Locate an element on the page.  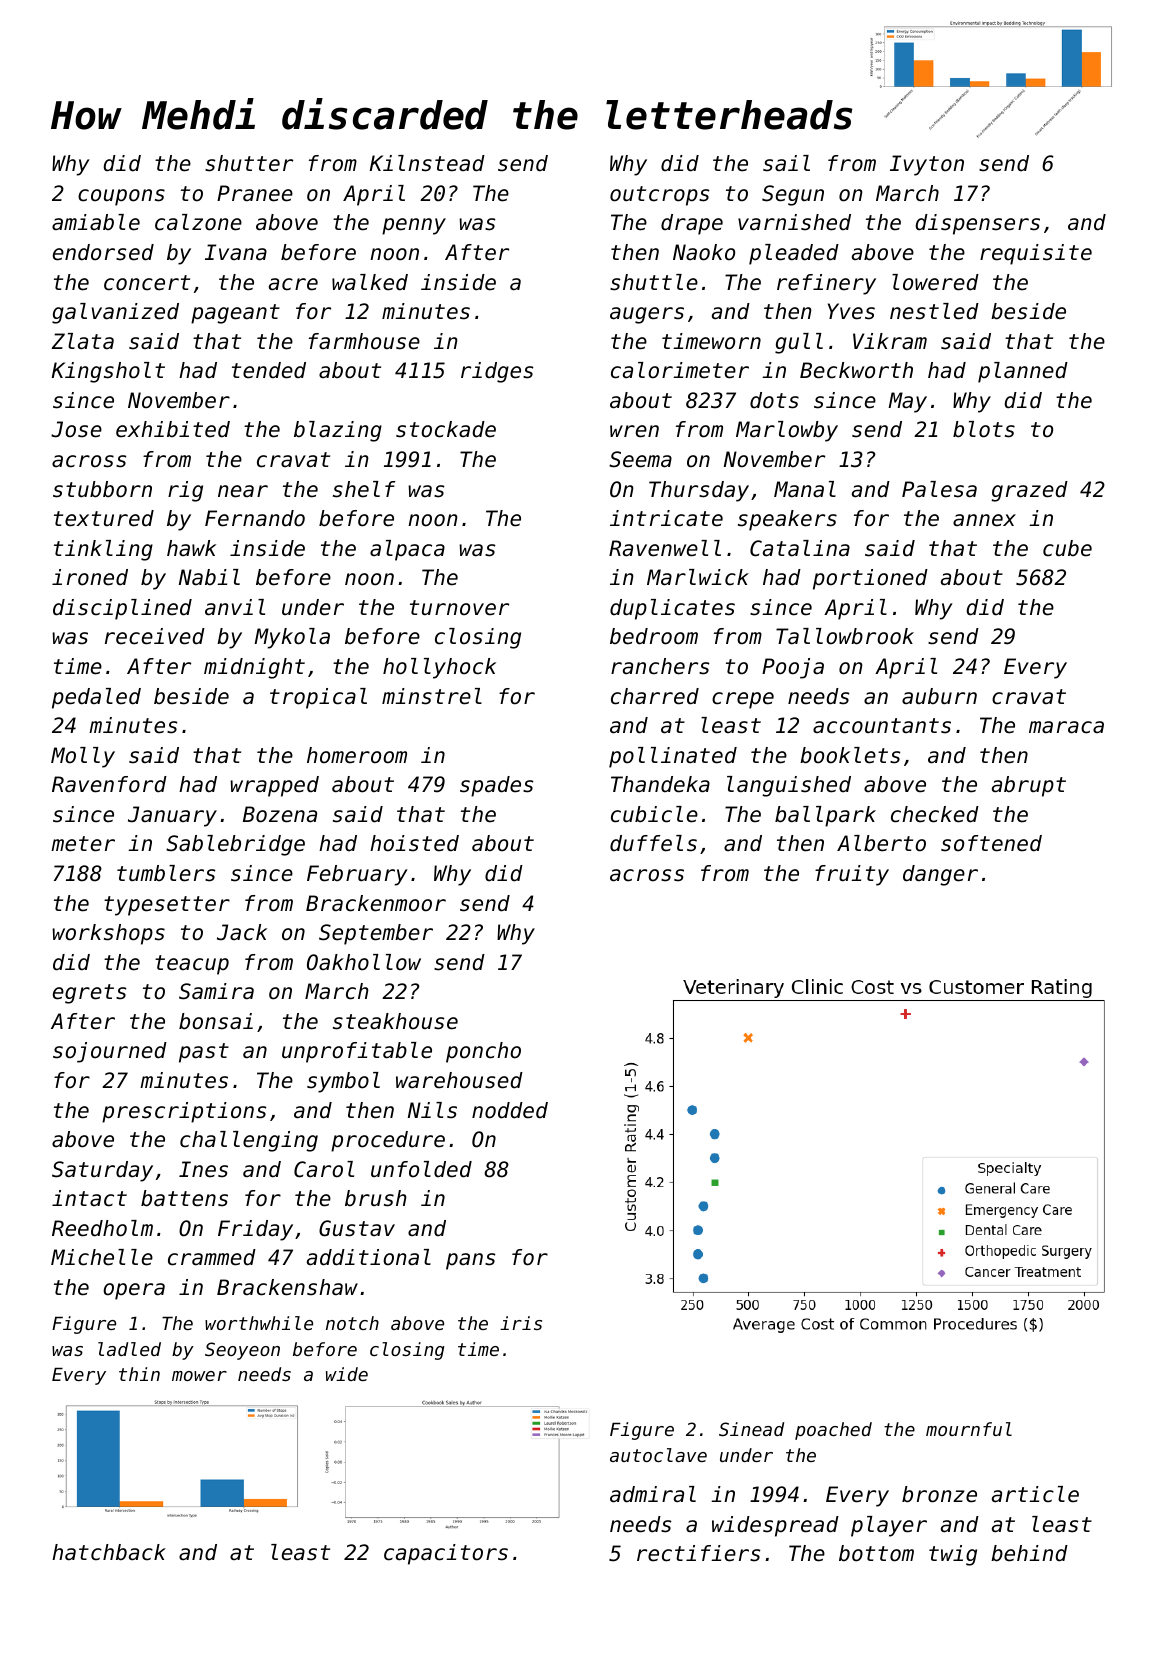
varnished is located at coordinates (794, 222).
